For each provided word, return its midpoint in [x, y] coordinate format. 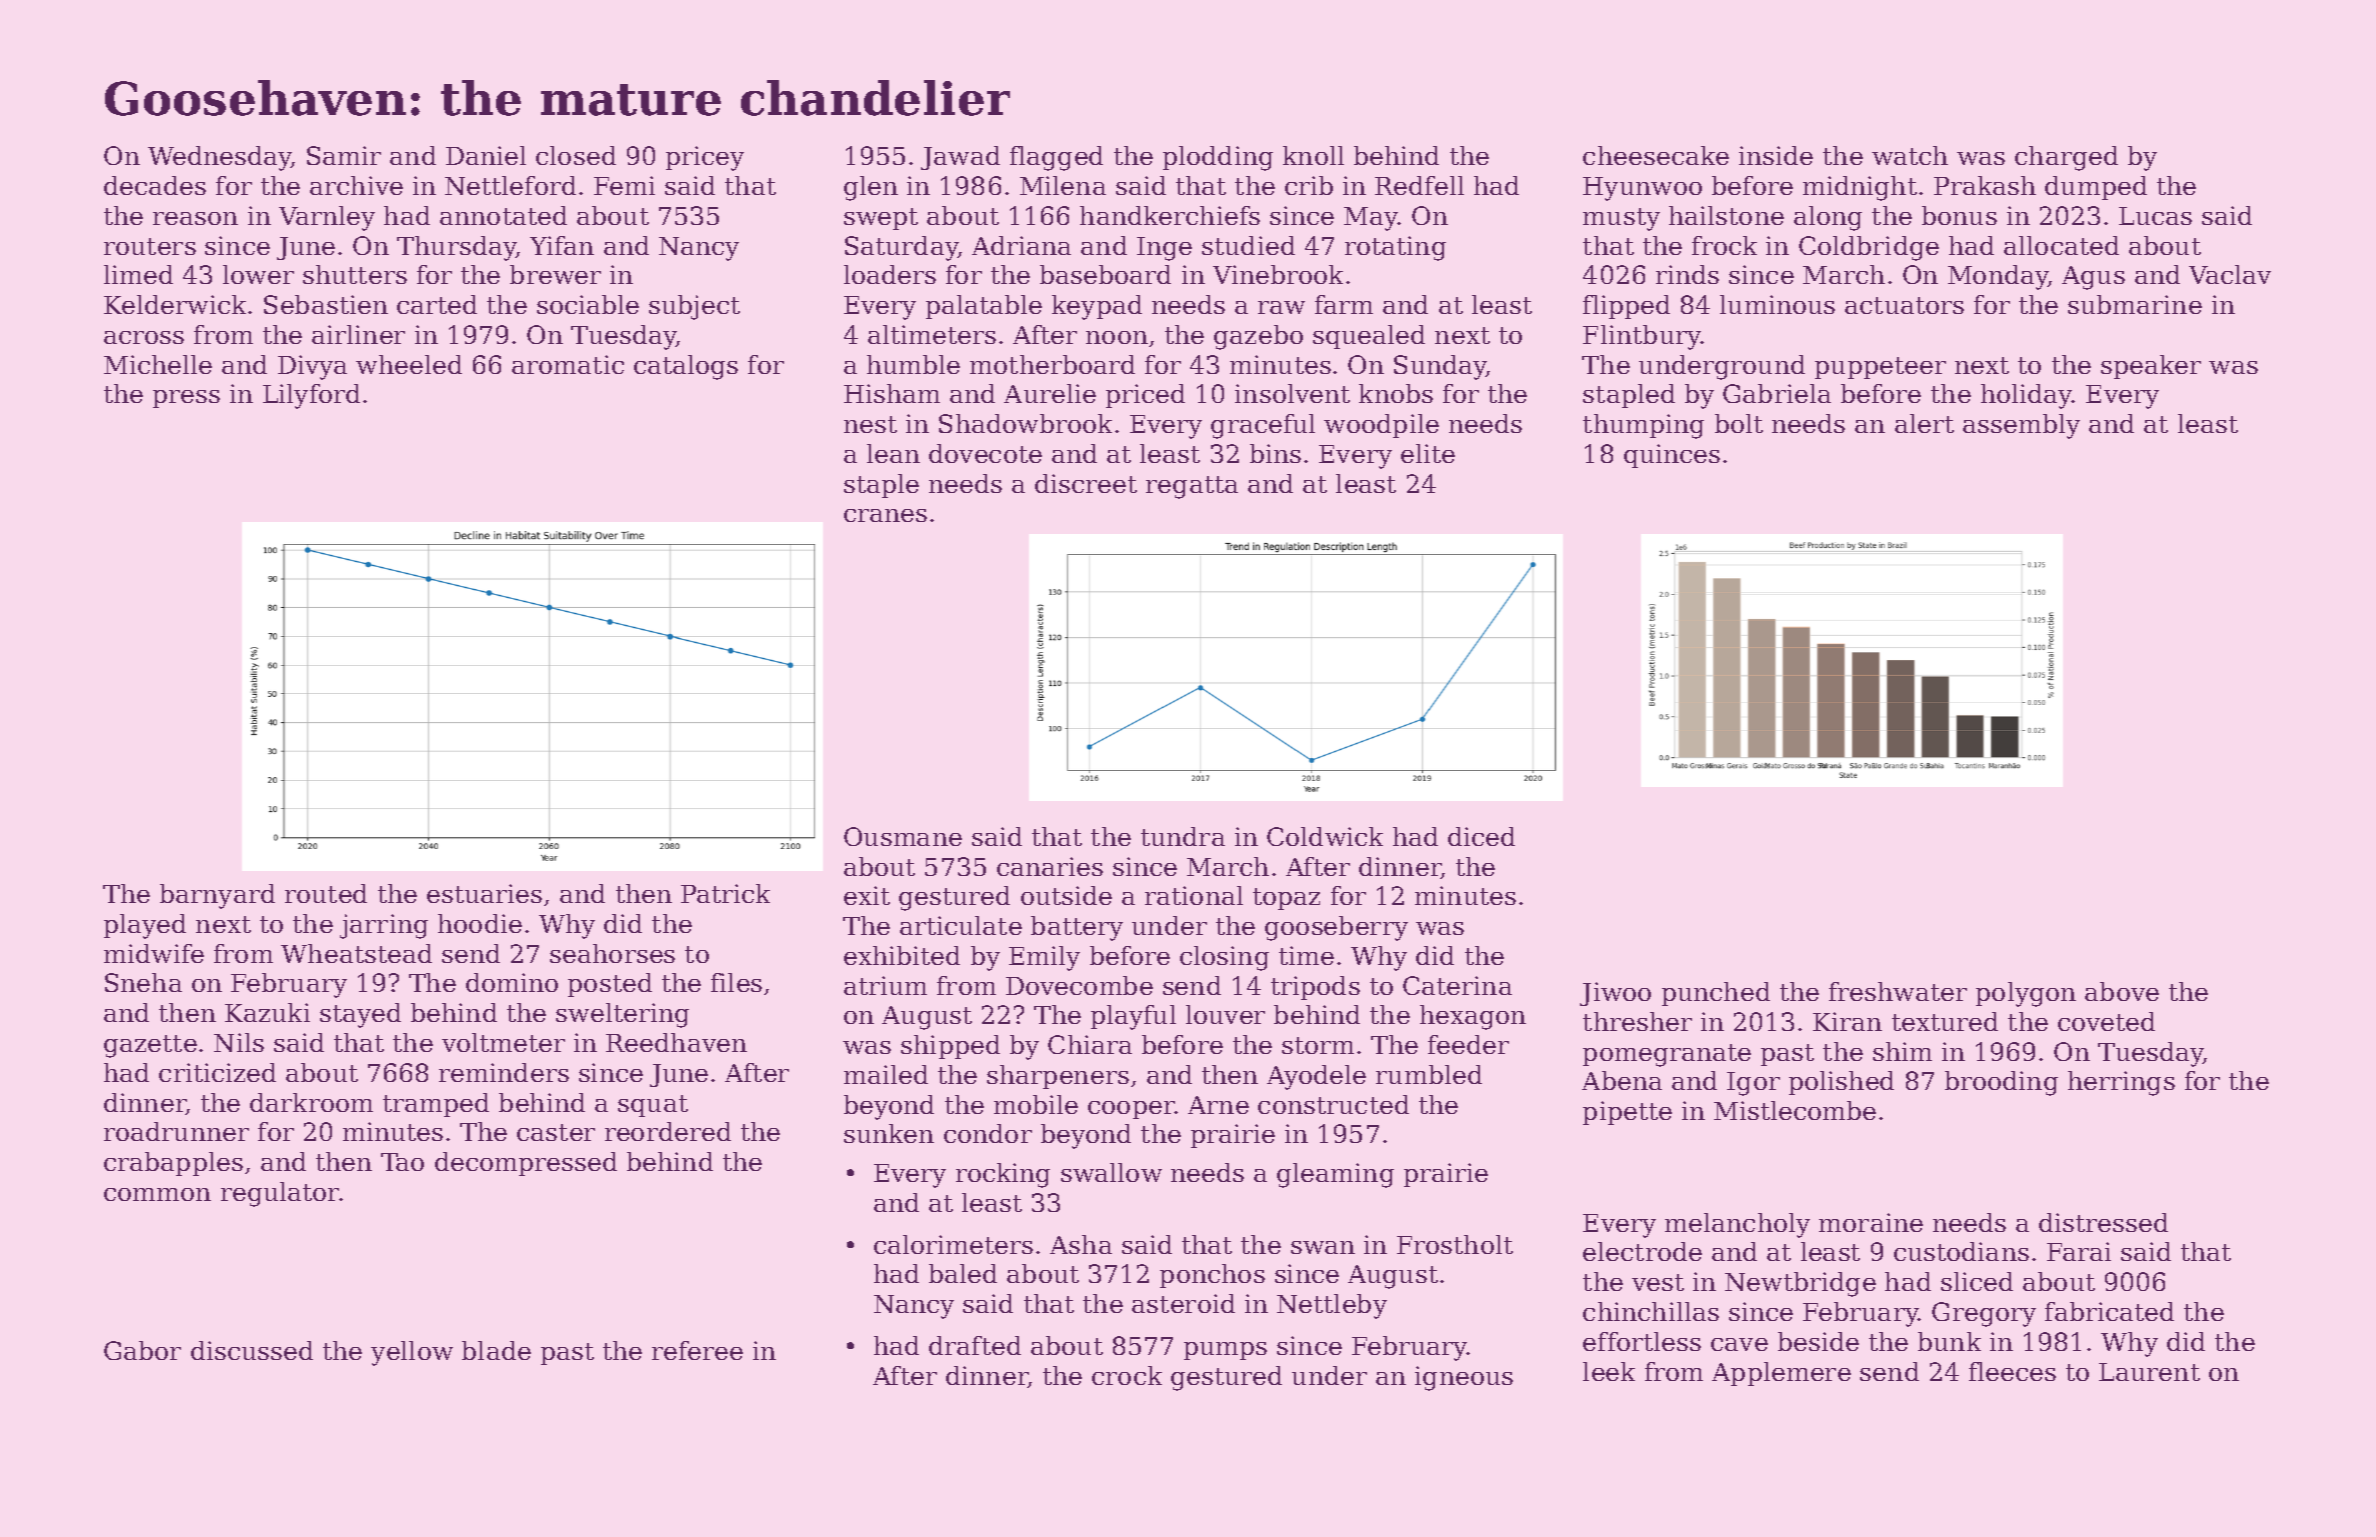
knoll [1313, 155]
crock [1127, 1375]
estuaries [484, 893]
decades [155, 185]
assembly [2021, 426]
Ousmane [903, 836]
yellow [412, 1353]
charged [2066, 158]
